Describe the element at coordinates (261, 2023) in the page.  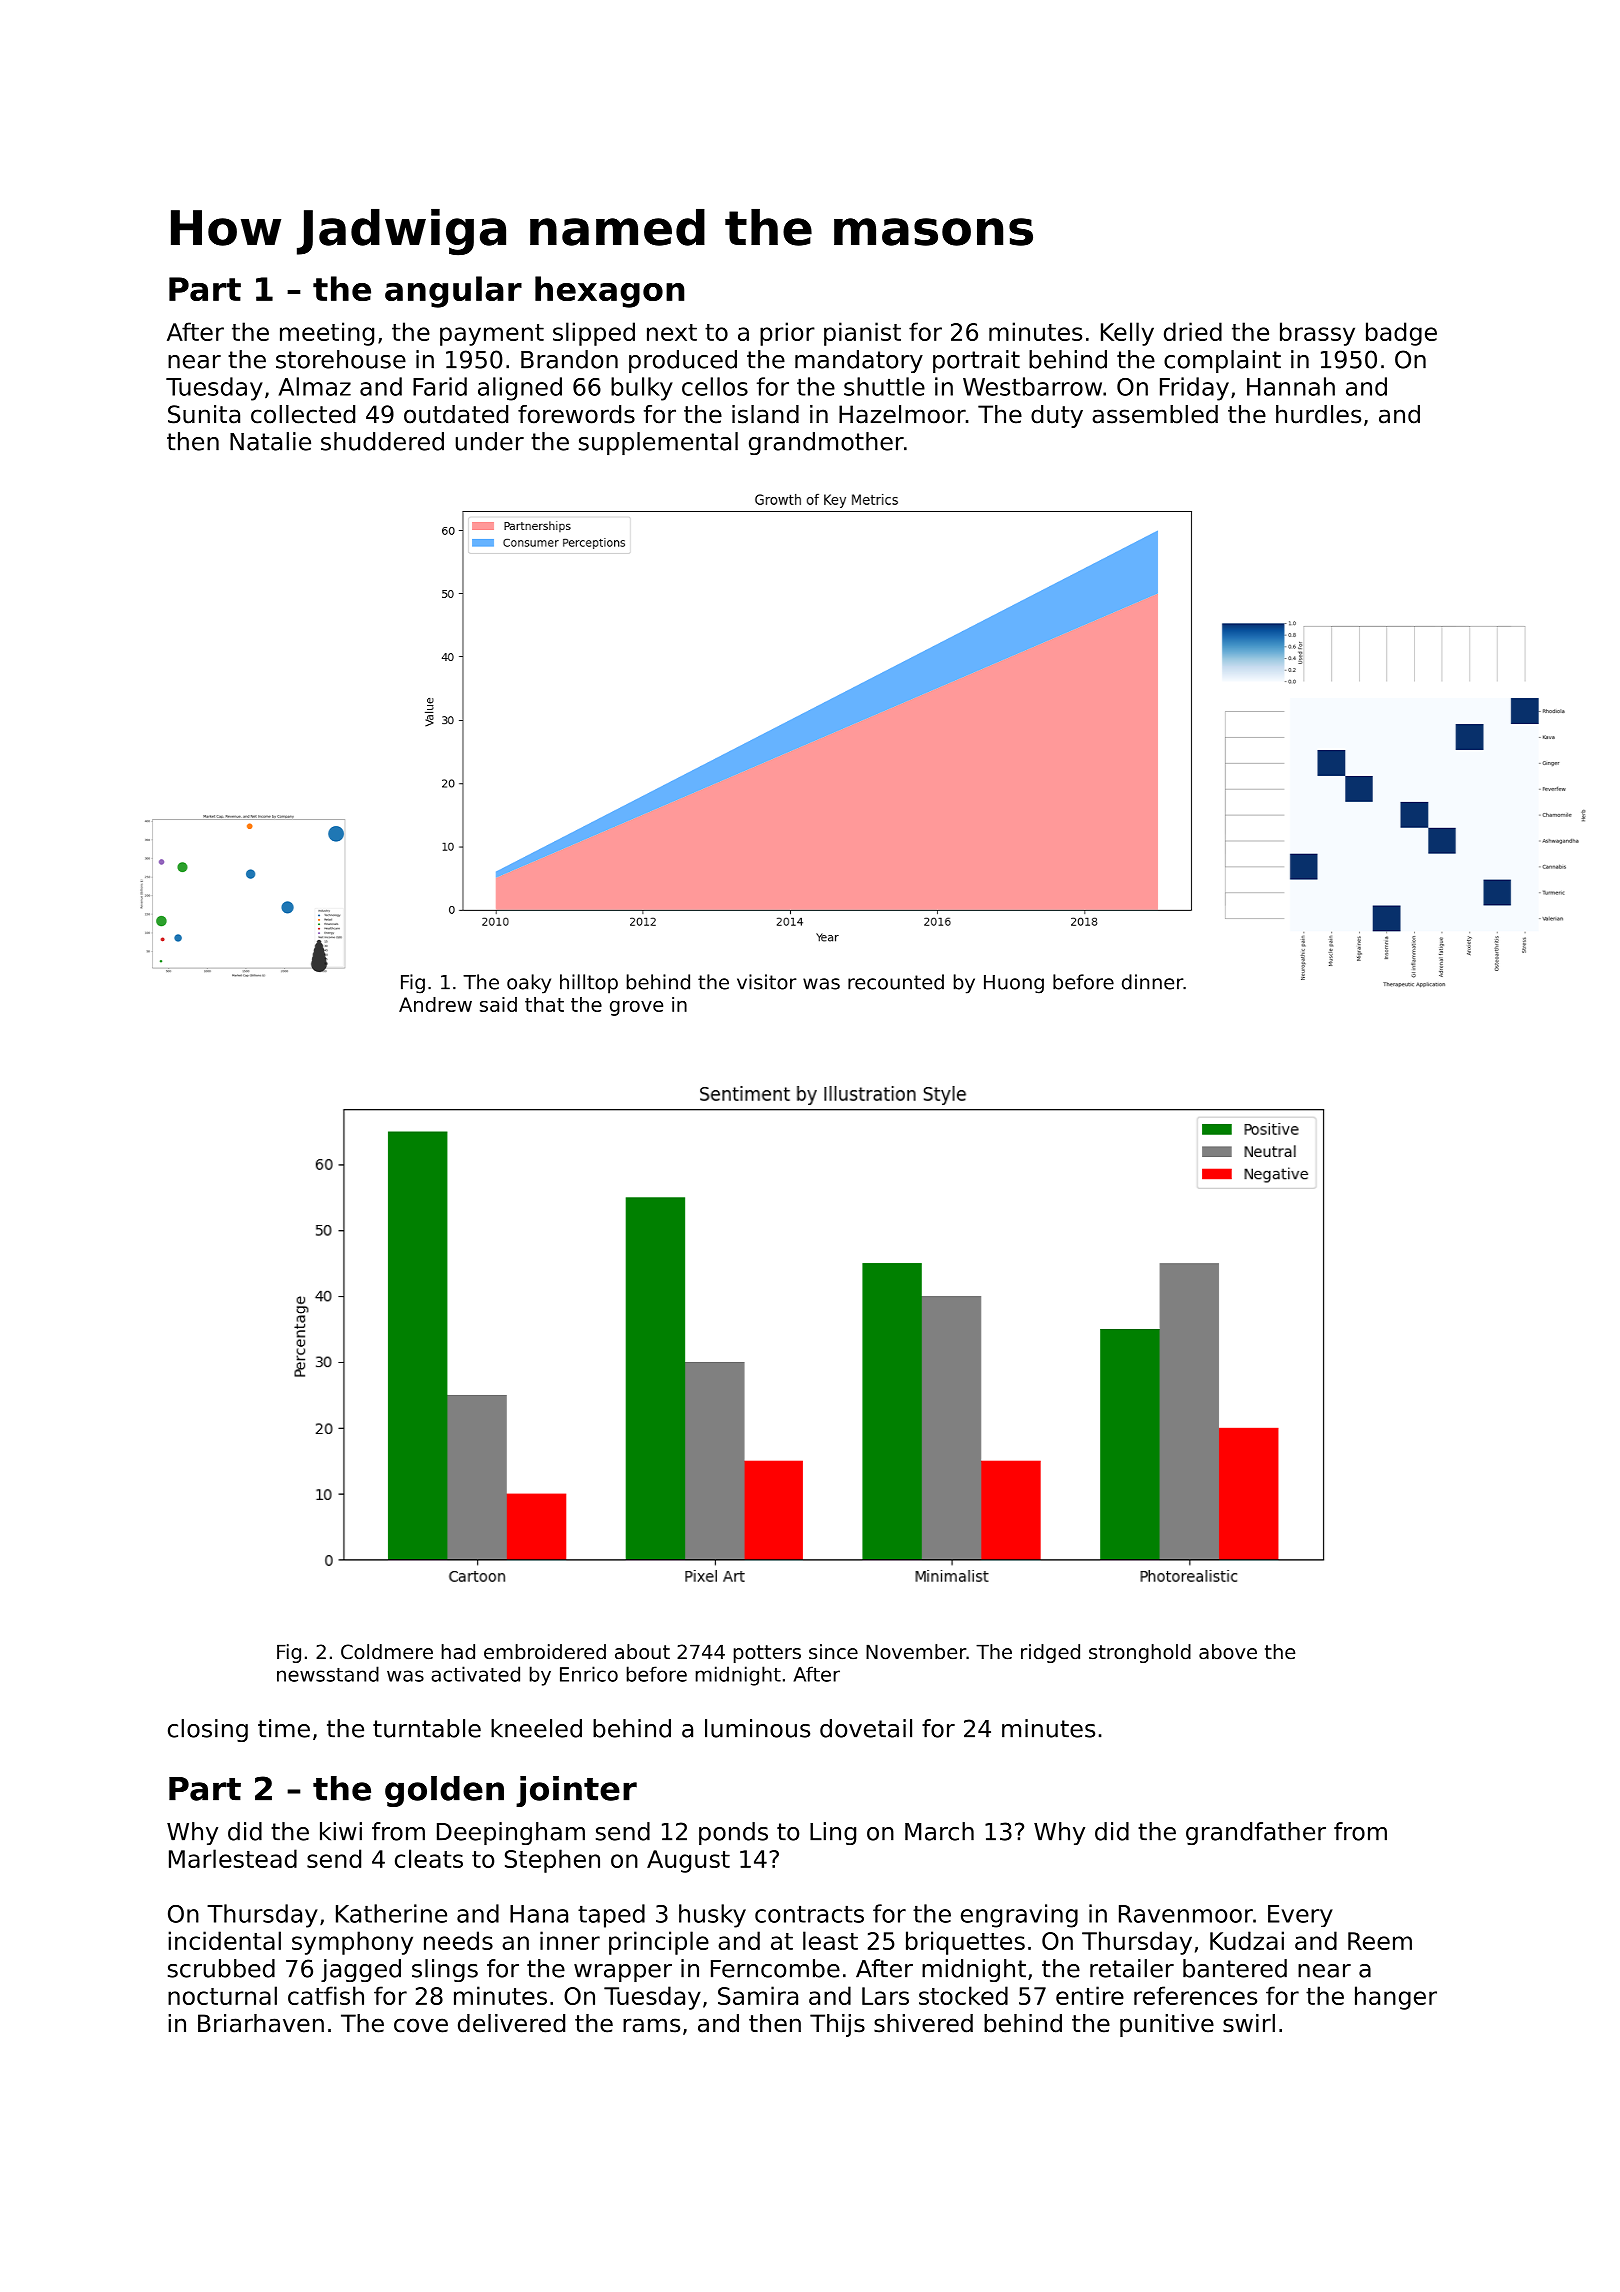
I see `Briarhaven` at that location.
